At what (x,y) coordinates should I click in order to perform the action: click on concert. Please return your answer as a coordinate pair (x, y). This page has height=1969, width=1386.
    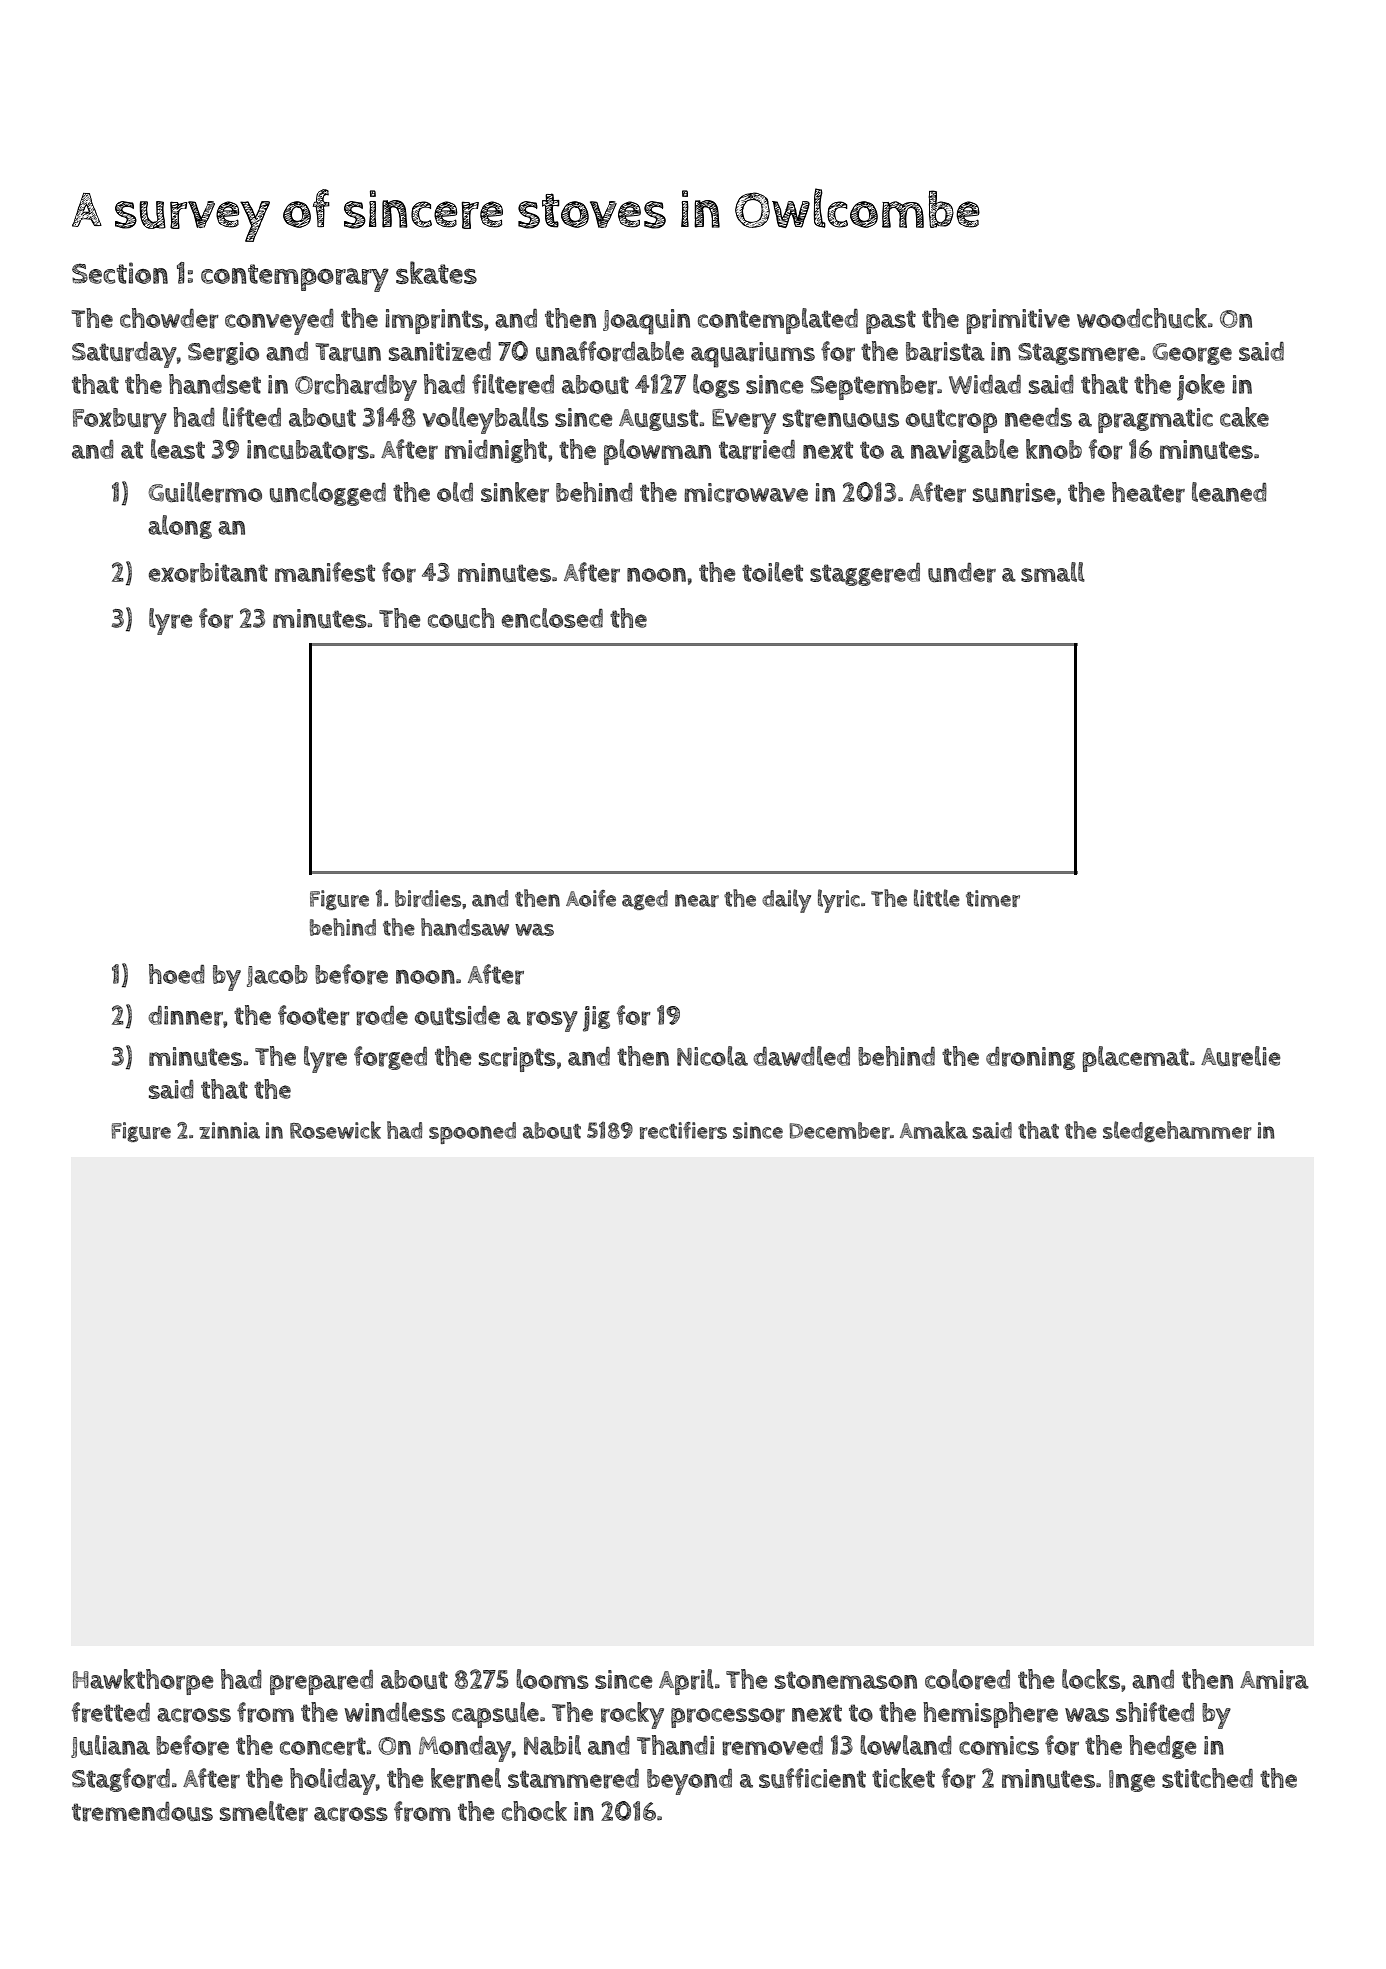
    Looking at the image, I should click on (323, 1746).
